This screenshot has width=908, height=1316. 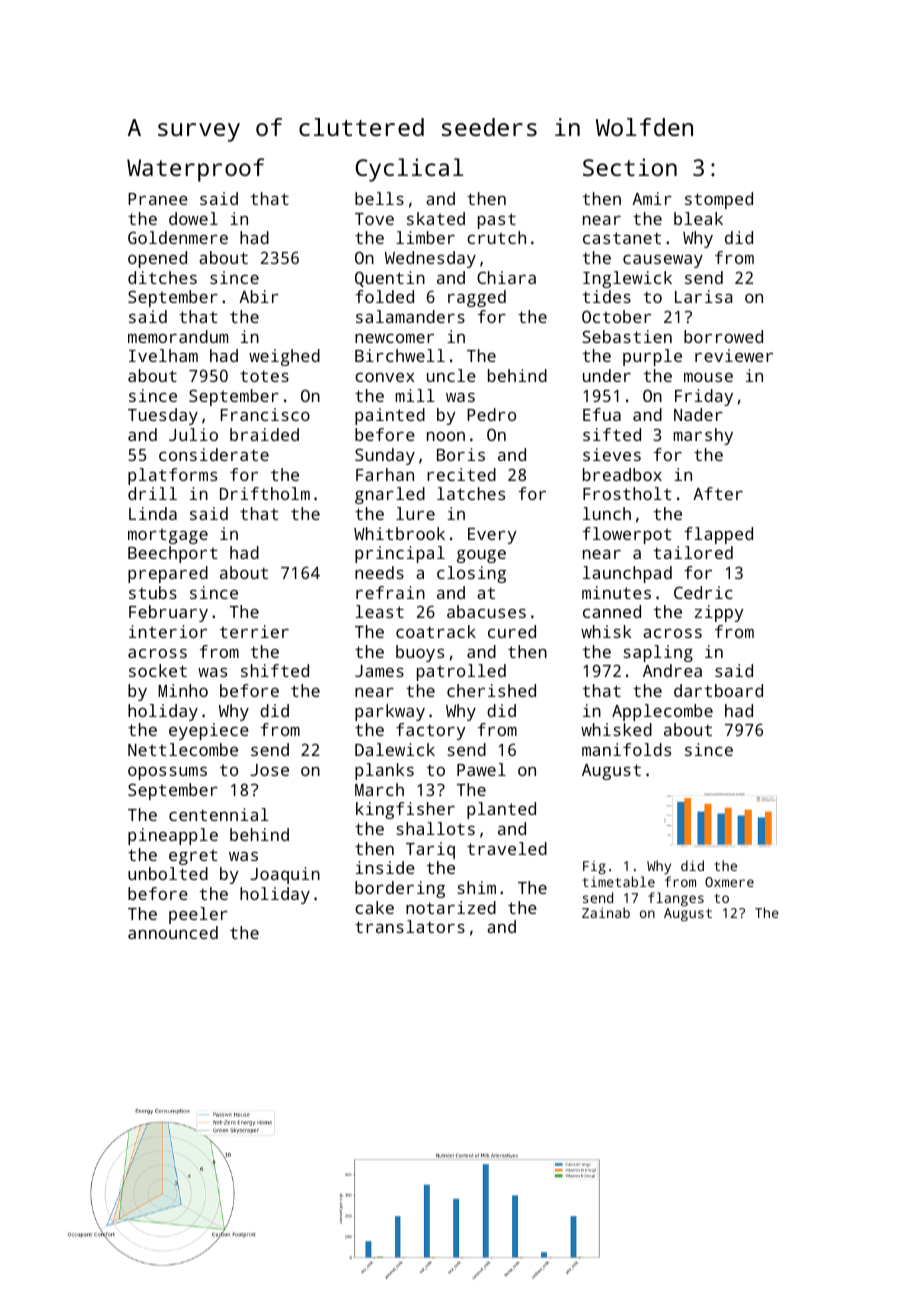 What do you see at coordinates (173, 932) in the screenshot?
I see `announced` at bounding box center [173, 932].
